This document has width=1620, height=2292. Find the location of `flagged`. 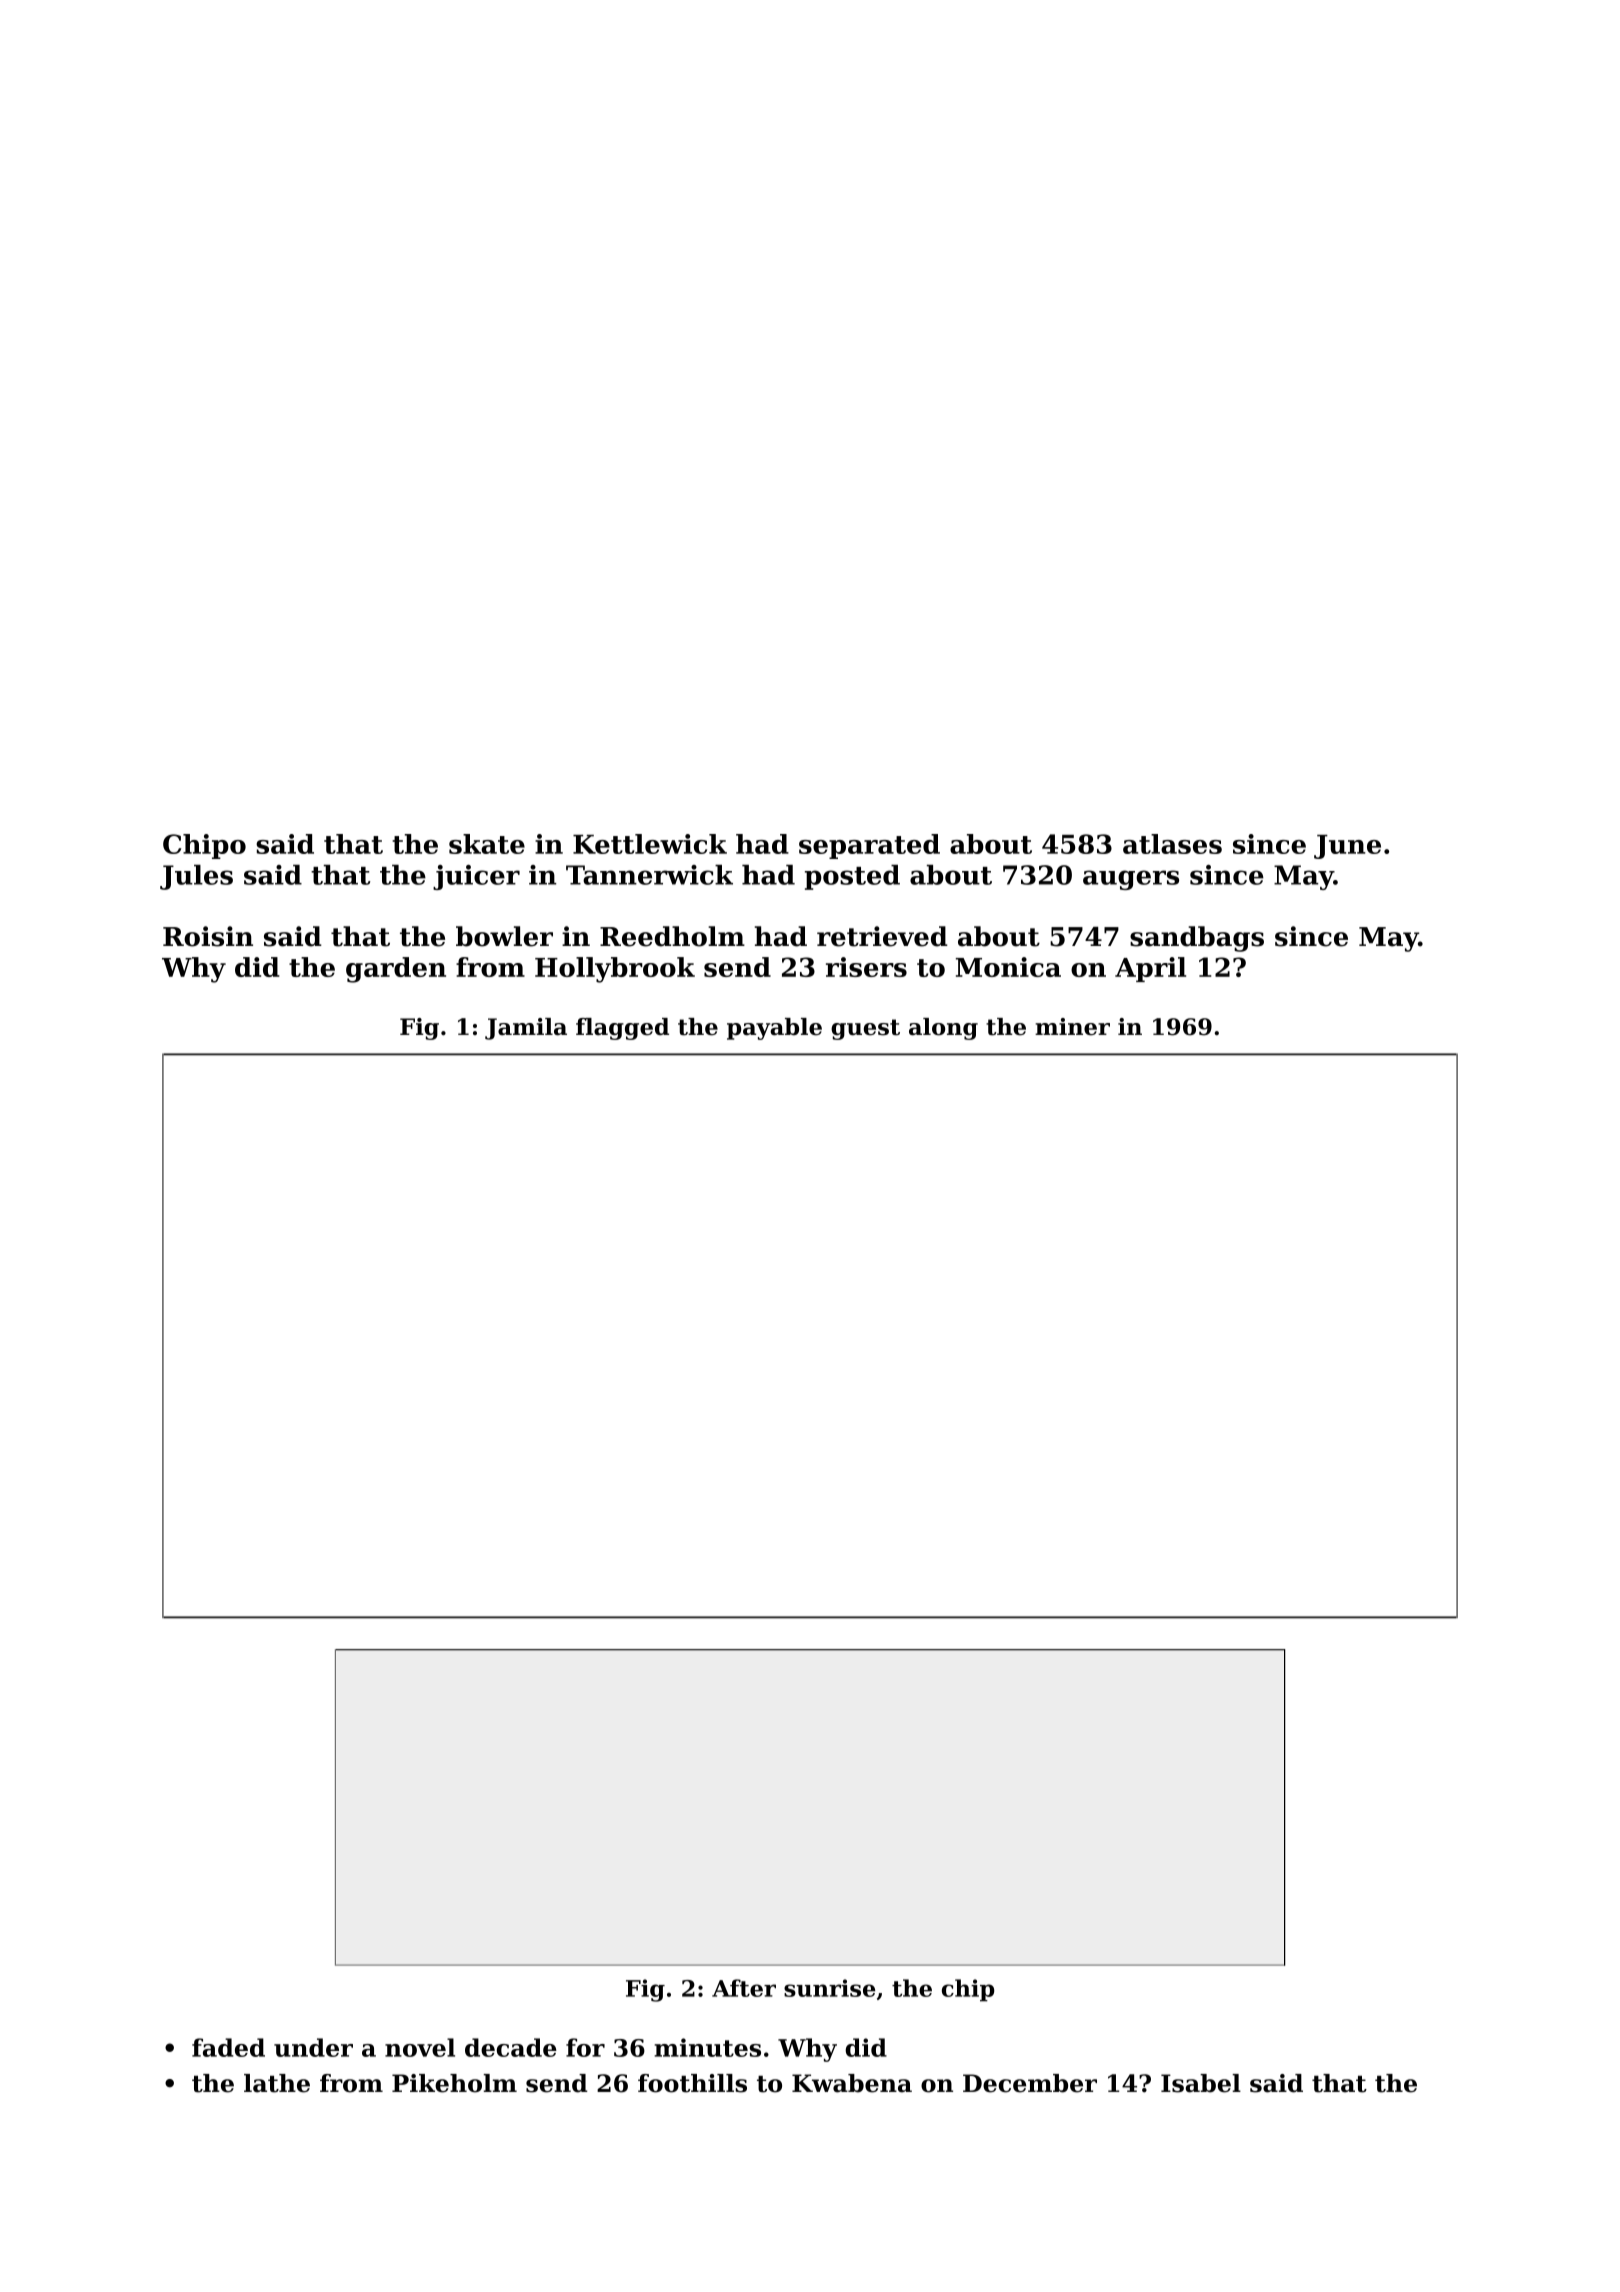

flagged is located at coordinates (622, 1029).
